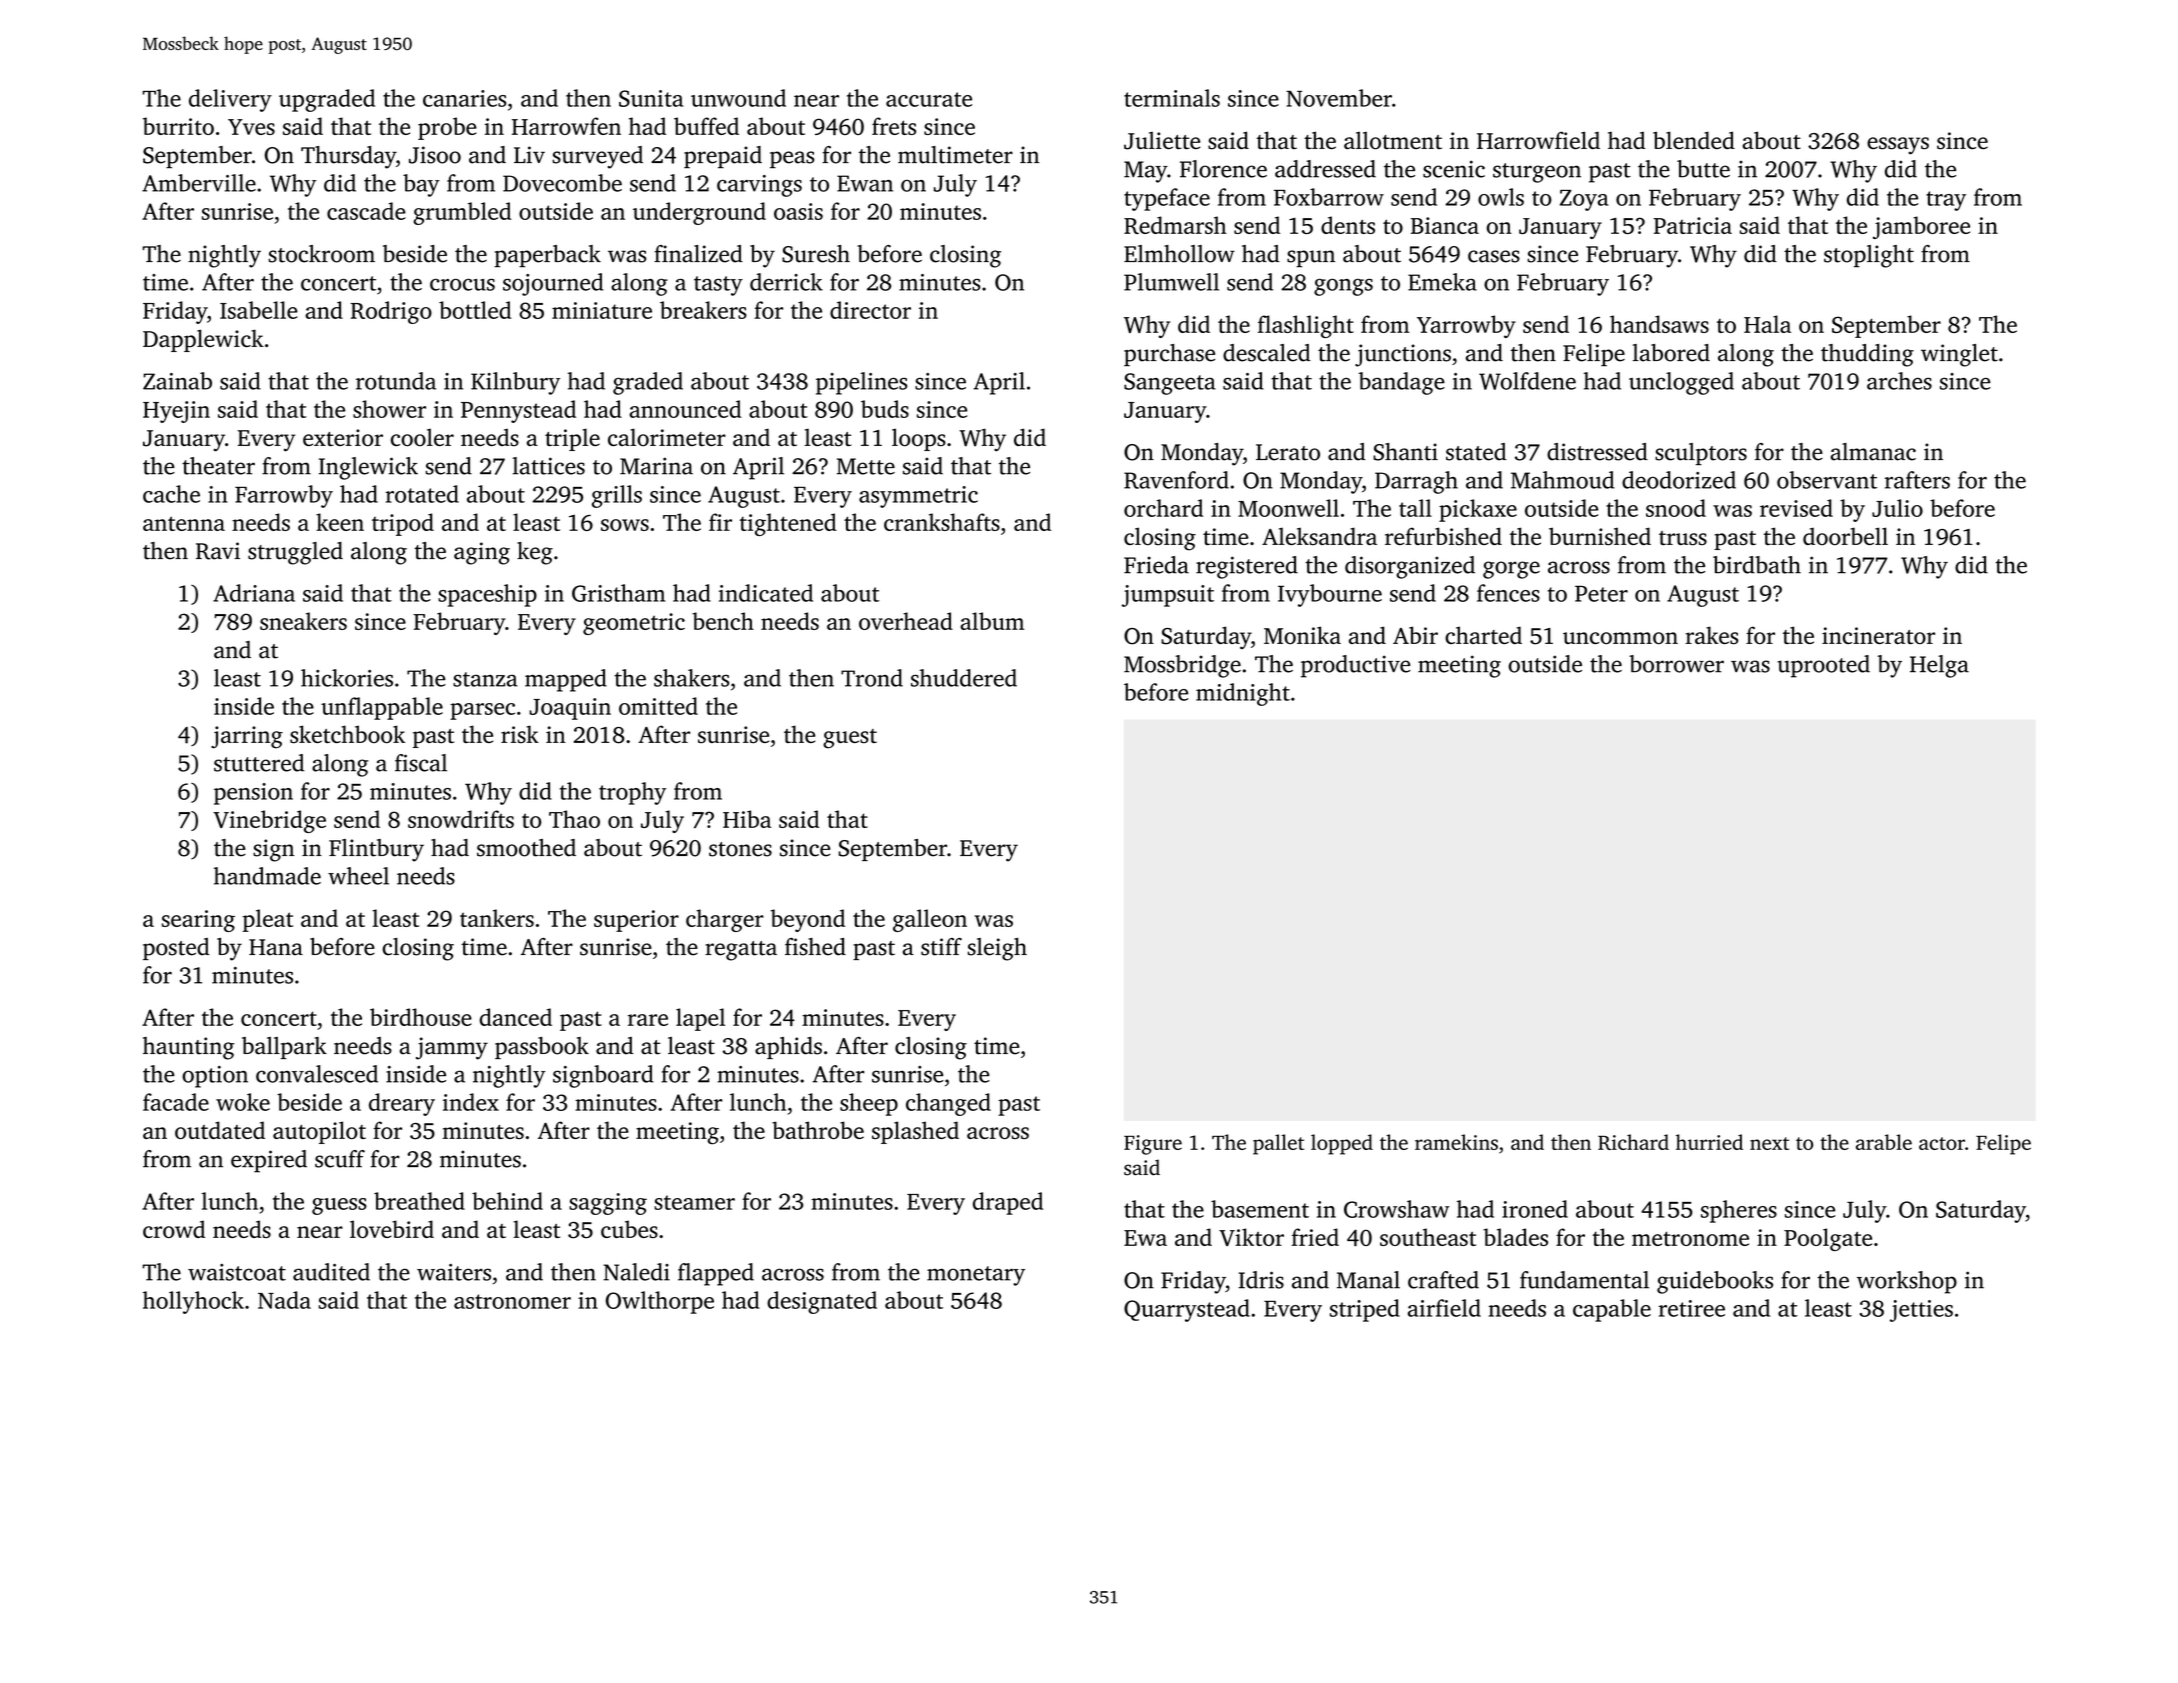 The height and width of the document is (1683, 2178). I want to click on delivery, so click(230, 100).
